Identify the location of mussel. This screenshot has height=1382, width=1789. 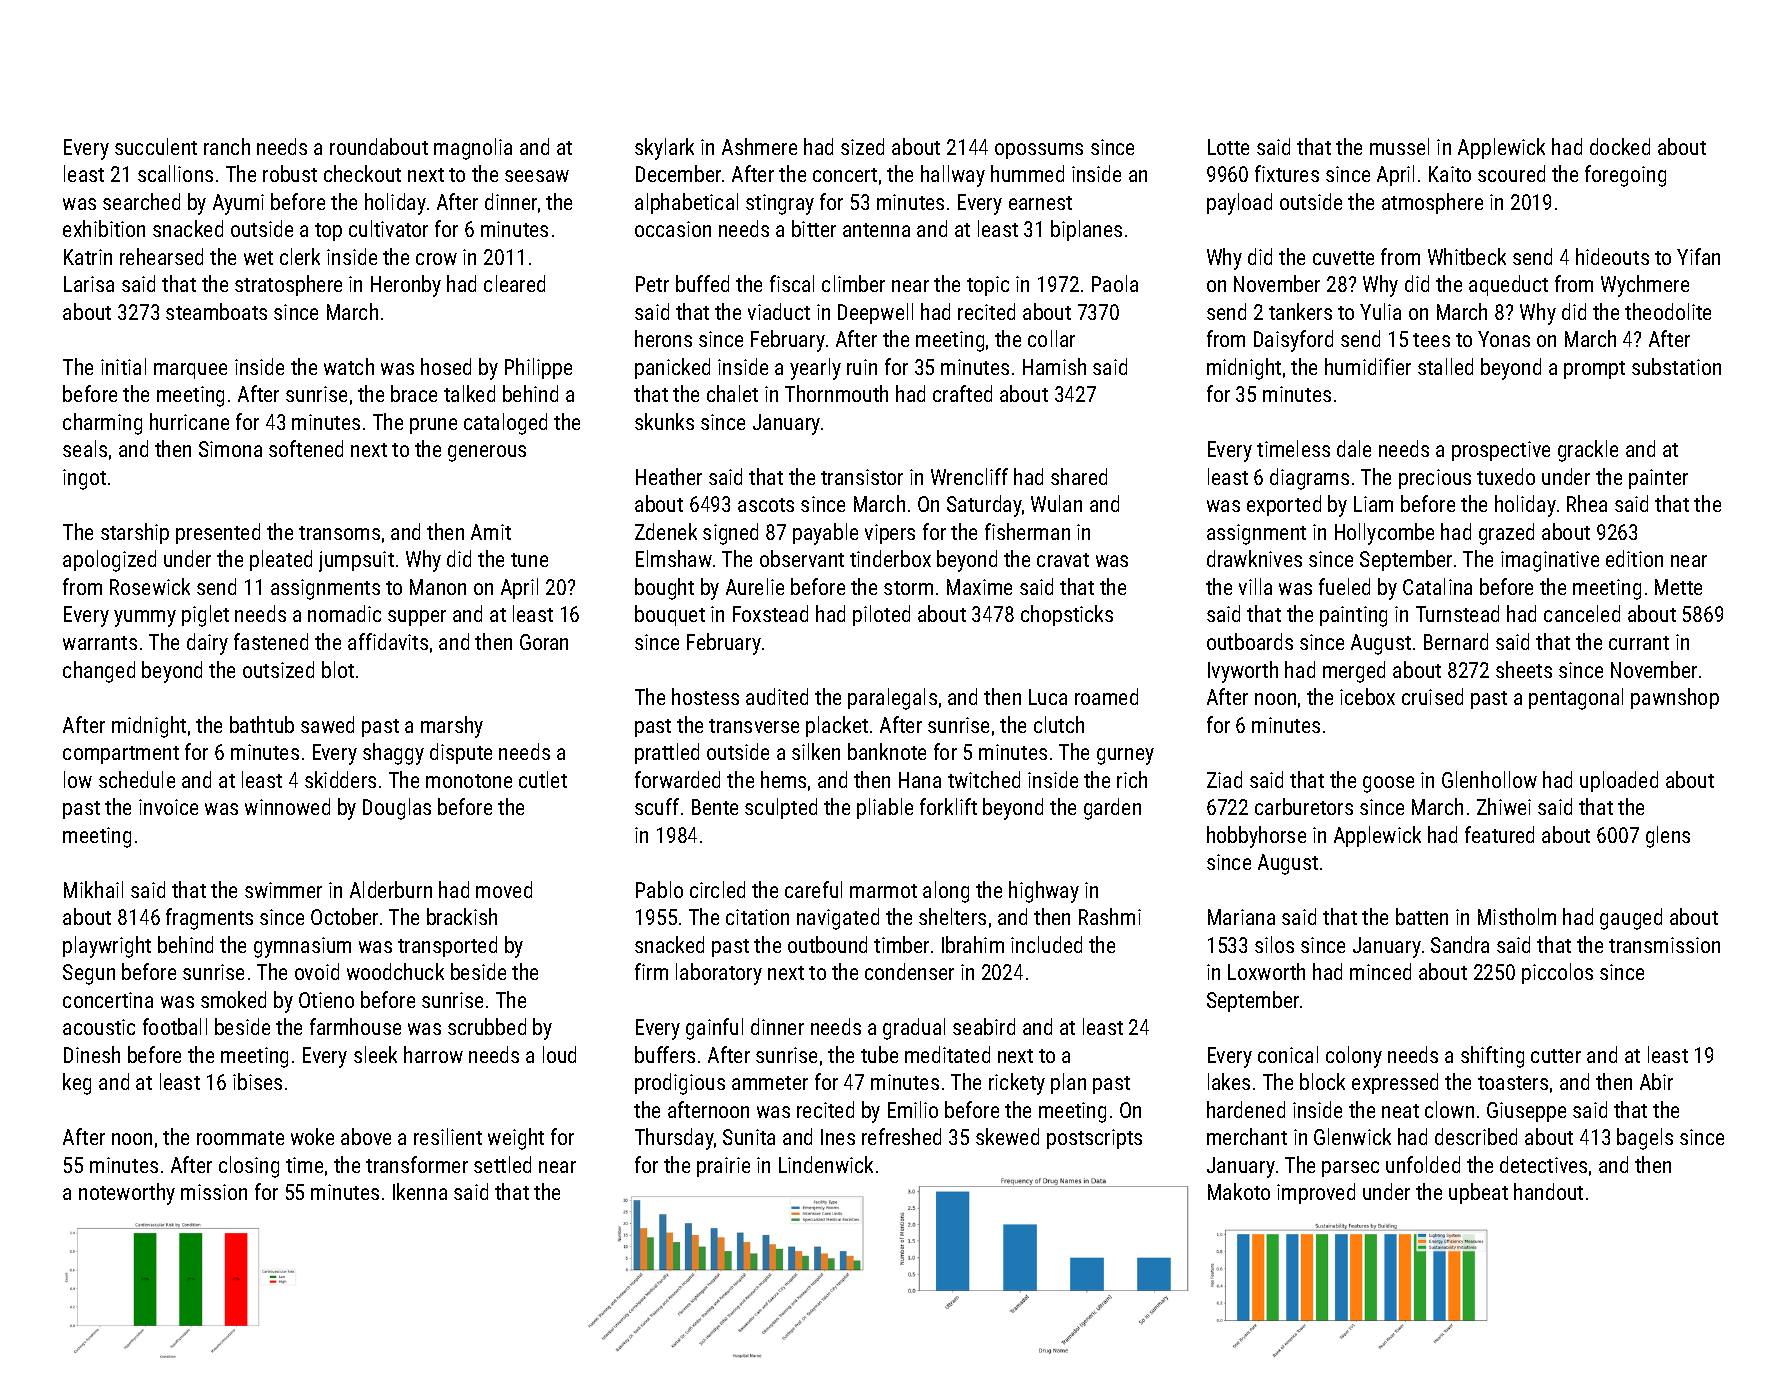
(1399, 146).
